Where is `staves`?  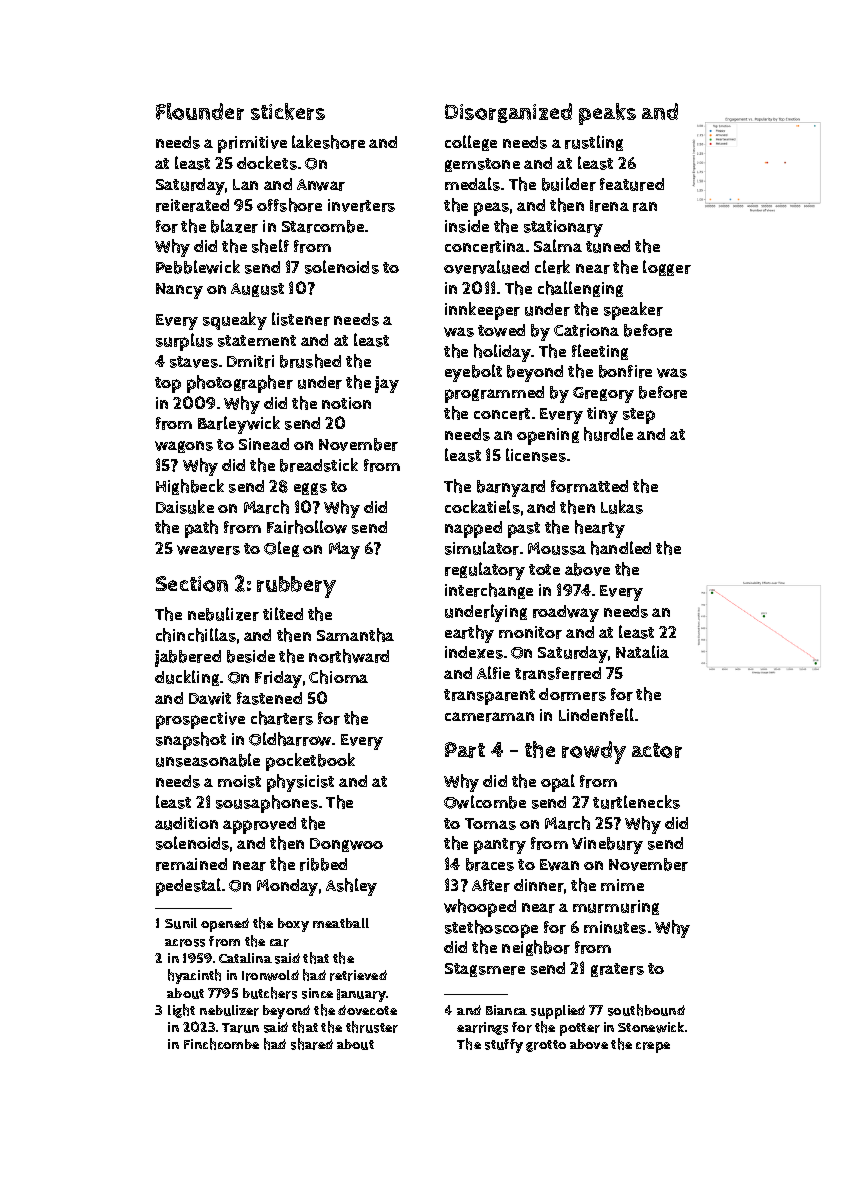 staves is located at coordinates (194, 362).
